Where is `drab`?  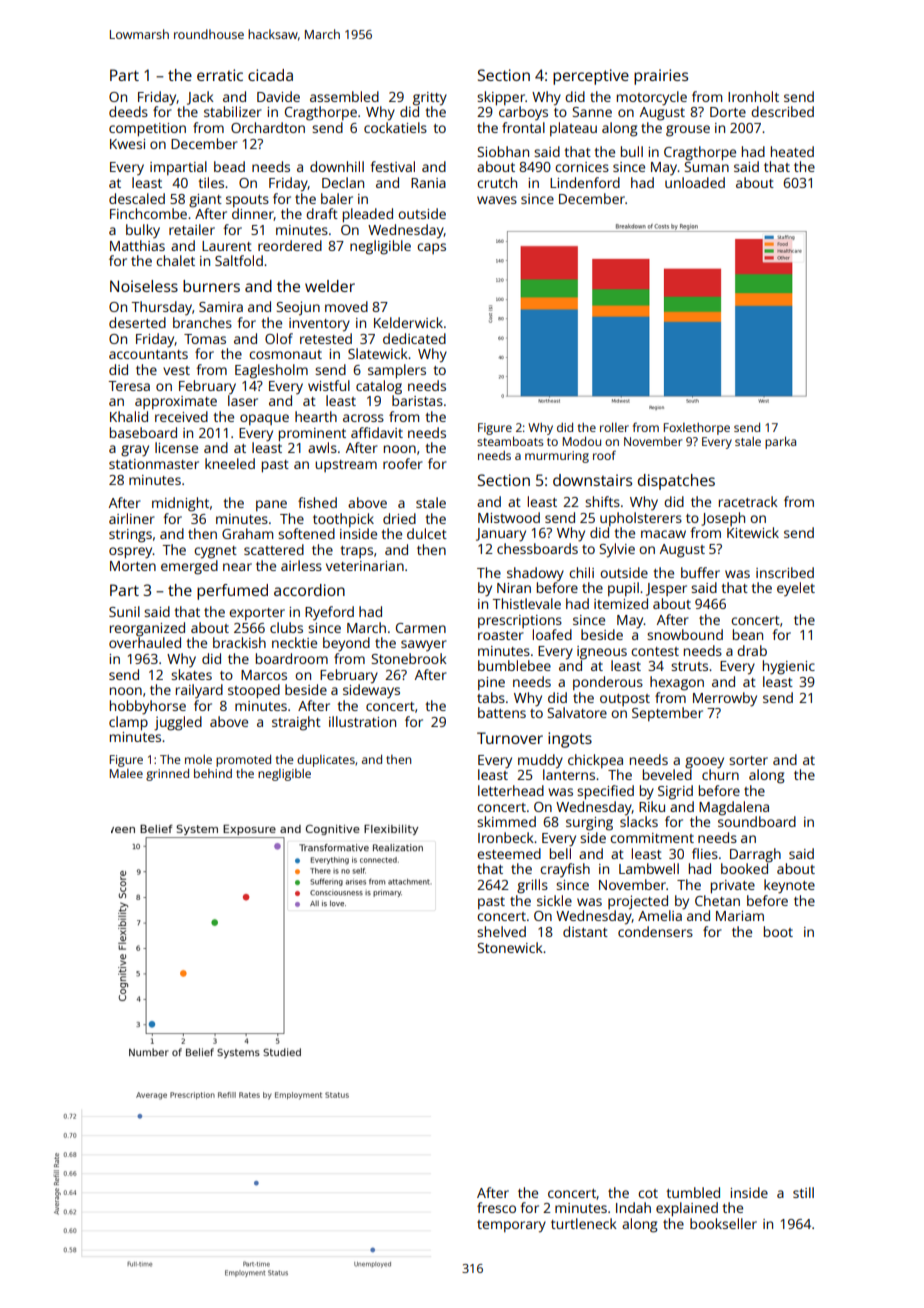
drab is located at coordinates (752, 650).
